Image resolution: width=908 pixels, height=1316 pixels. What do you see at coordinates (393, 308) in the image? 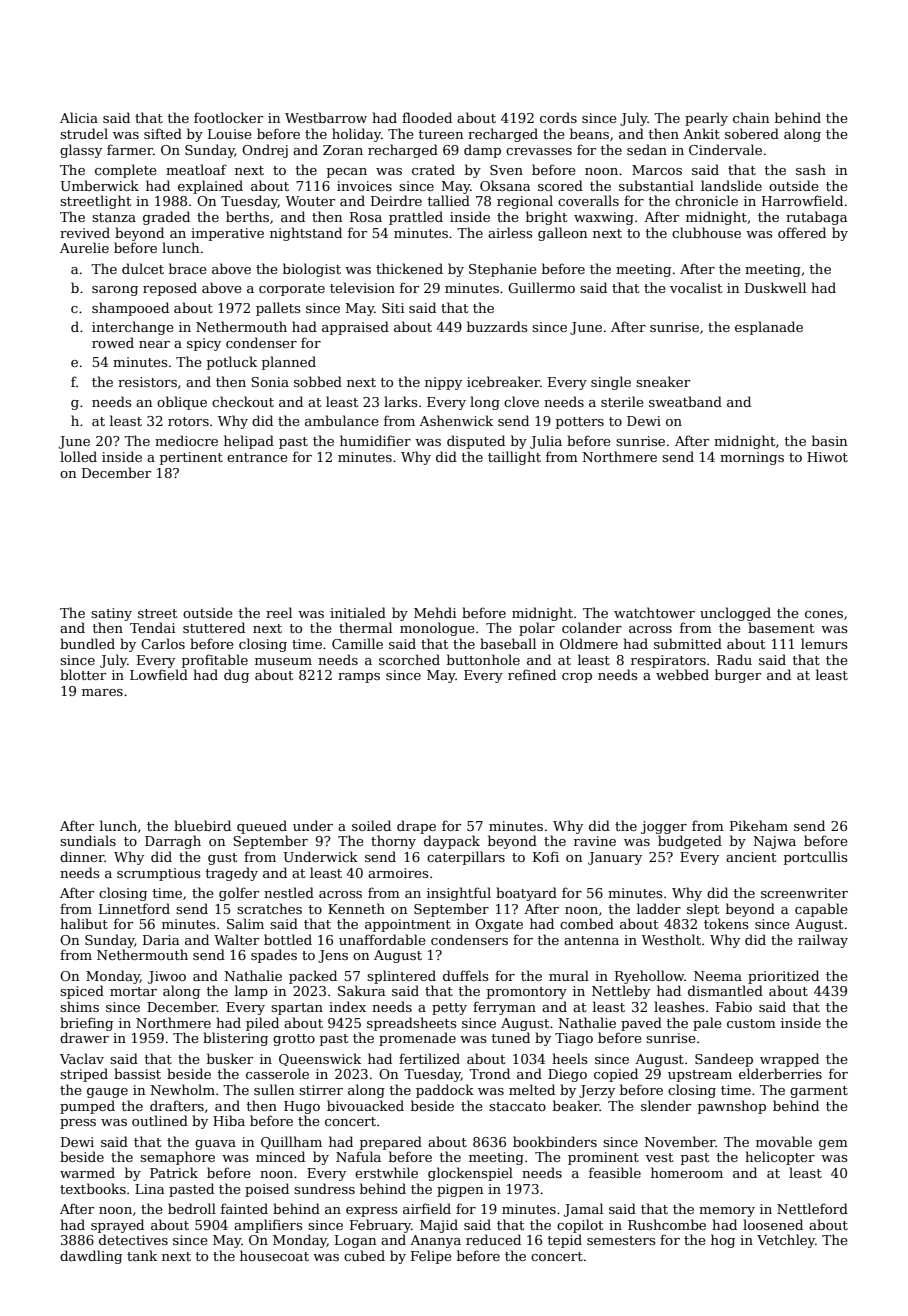
I see `Siti` at bounding box center [393, 308].
